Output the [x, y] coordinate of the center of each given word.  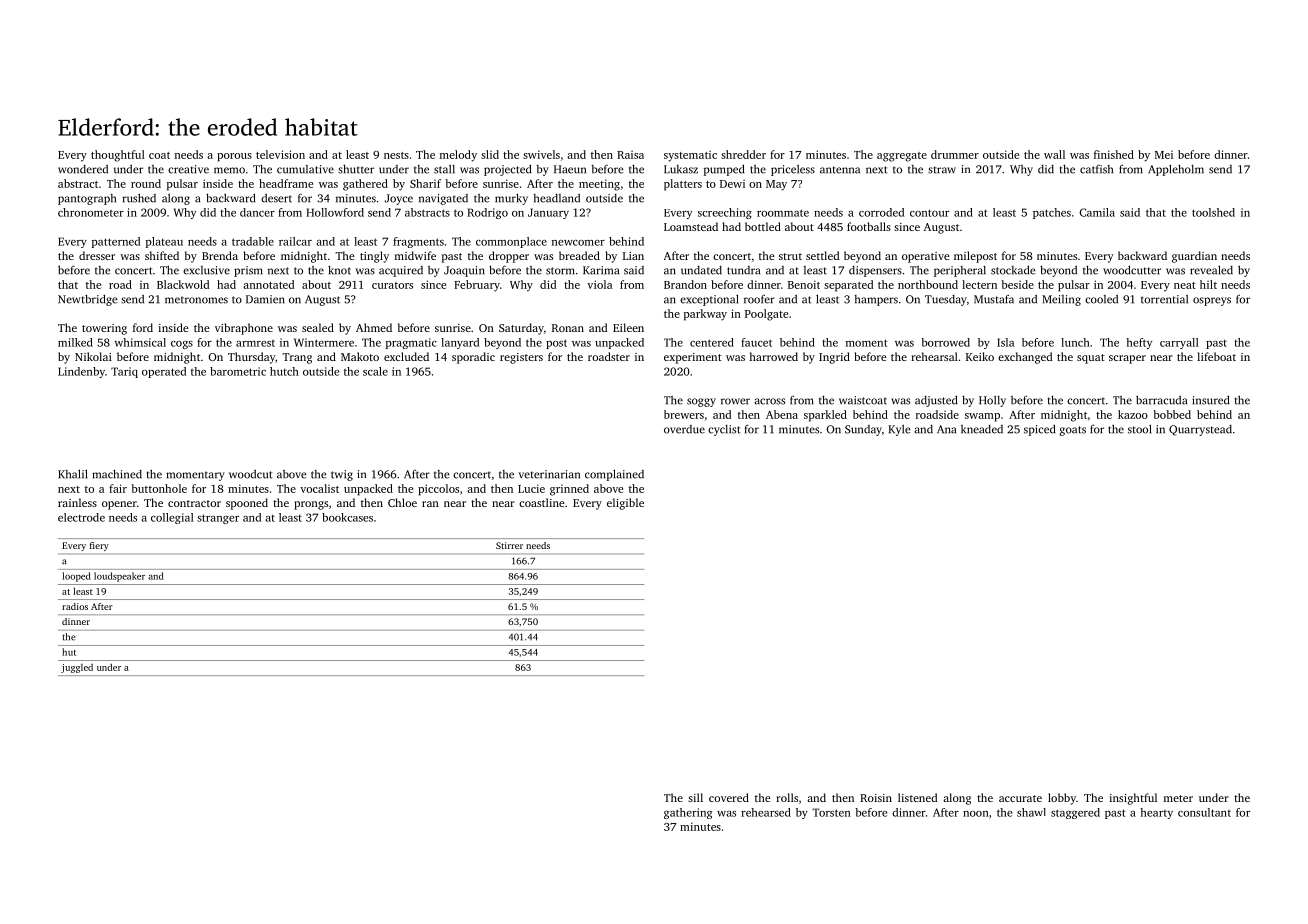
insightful [1133, 799]
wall [1054, 154]
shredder [743, 154]
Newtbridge [88, 300]
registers [521, 358]
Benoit [804, 284]
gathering [688, 813]
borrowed [945, 342]
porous [234, 157]
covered [729, 797]
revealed [1211, 270]
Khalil [72, 474]
